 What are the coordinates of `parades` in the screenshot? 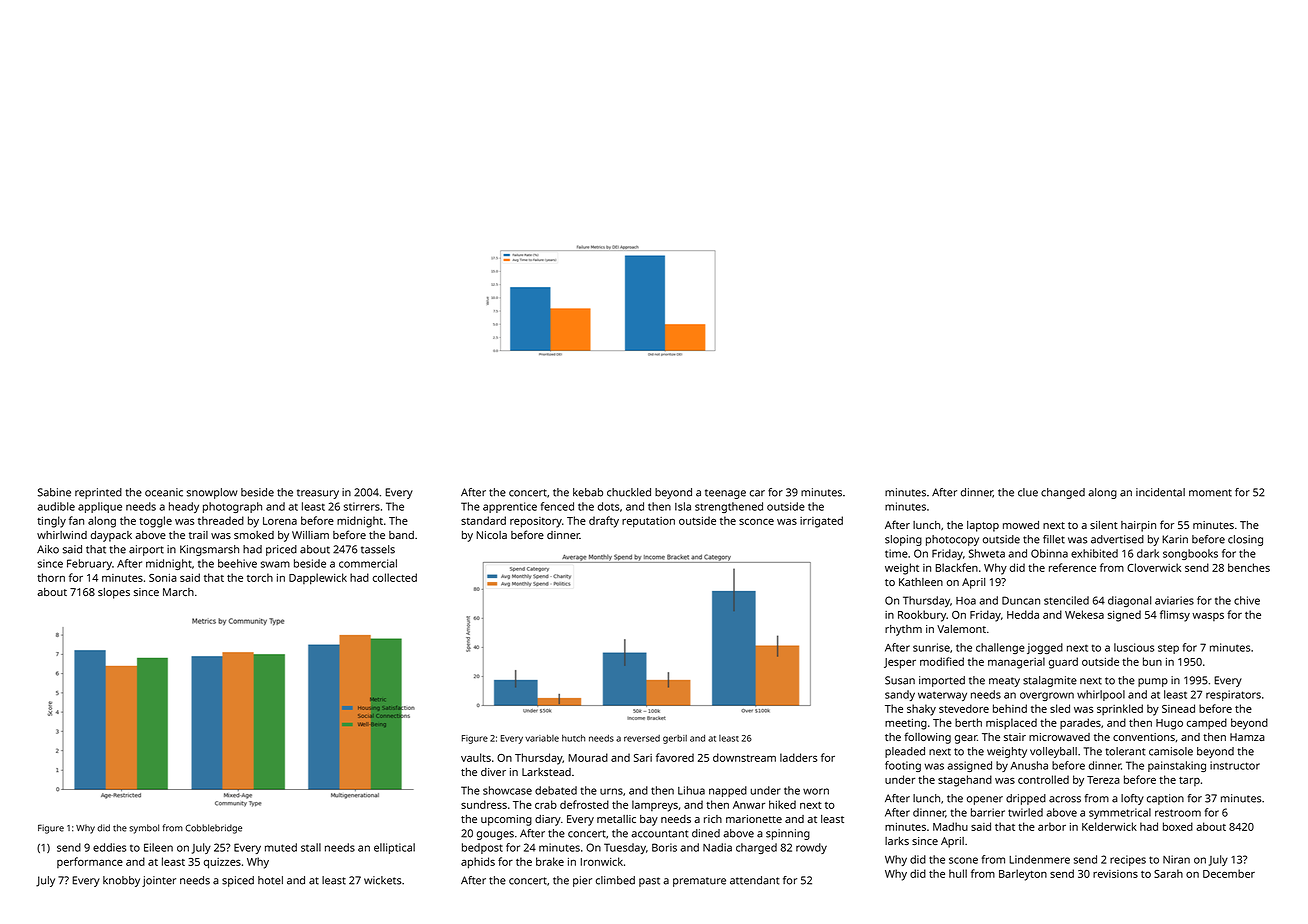 It's located at (1080, 723).
